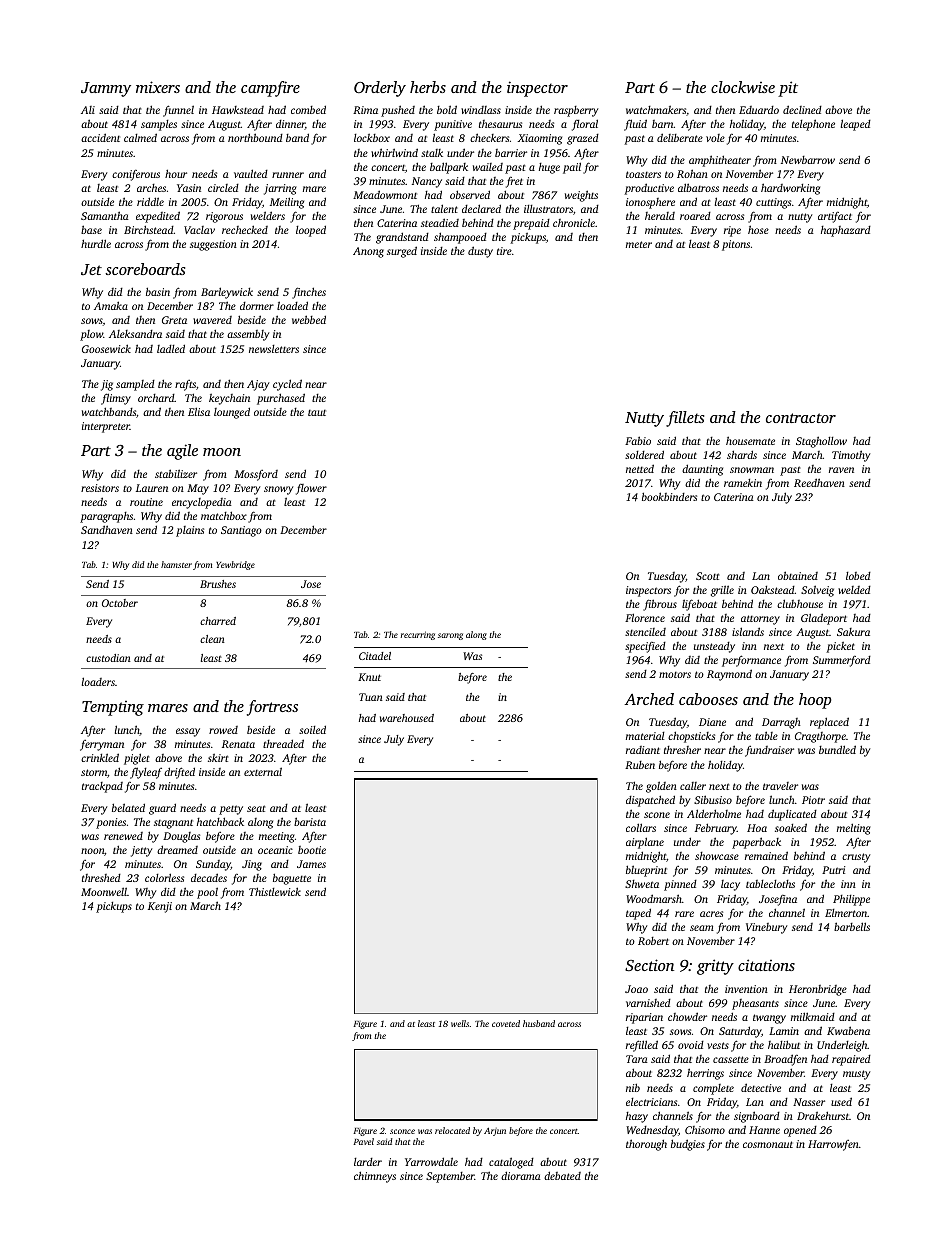 The width and height of the screenshot is (952, 1233). What do you see at coordinates (645, 617) in the screenshot?
I see `Florence` at bounding box center [645, 617].
